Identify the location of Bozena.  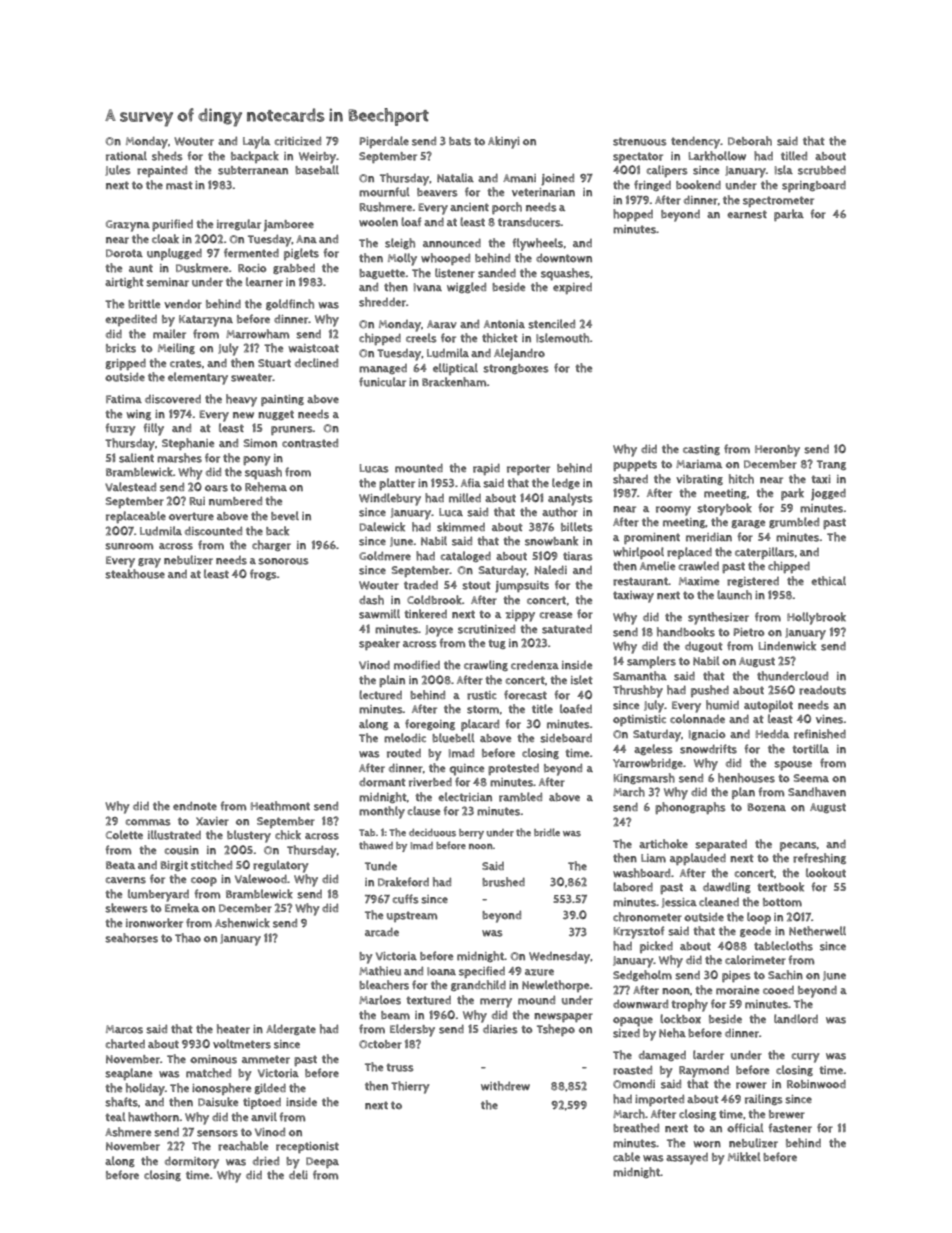
(767, 807).
